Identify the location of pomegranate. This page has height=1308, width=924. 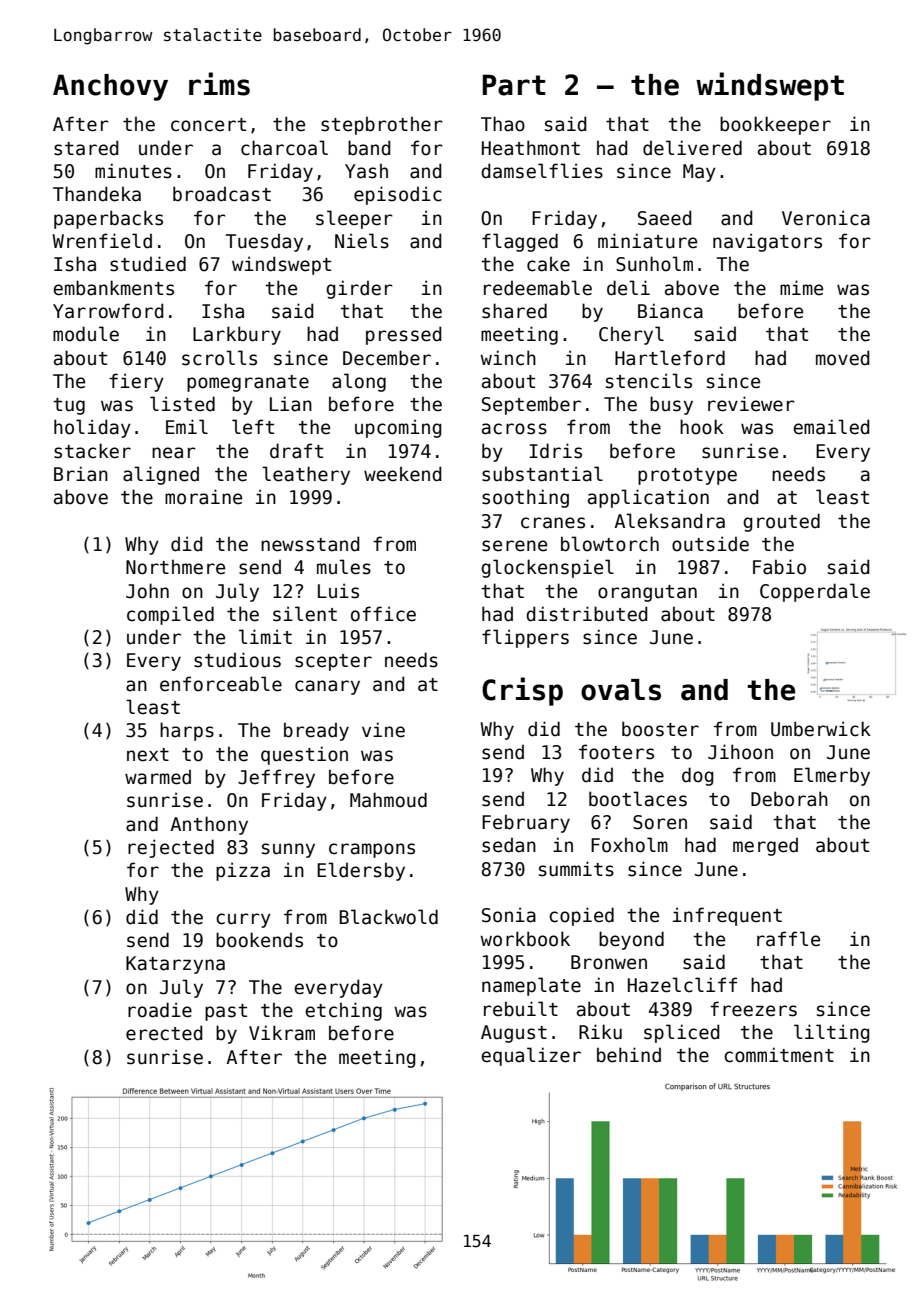
(248, 383).
